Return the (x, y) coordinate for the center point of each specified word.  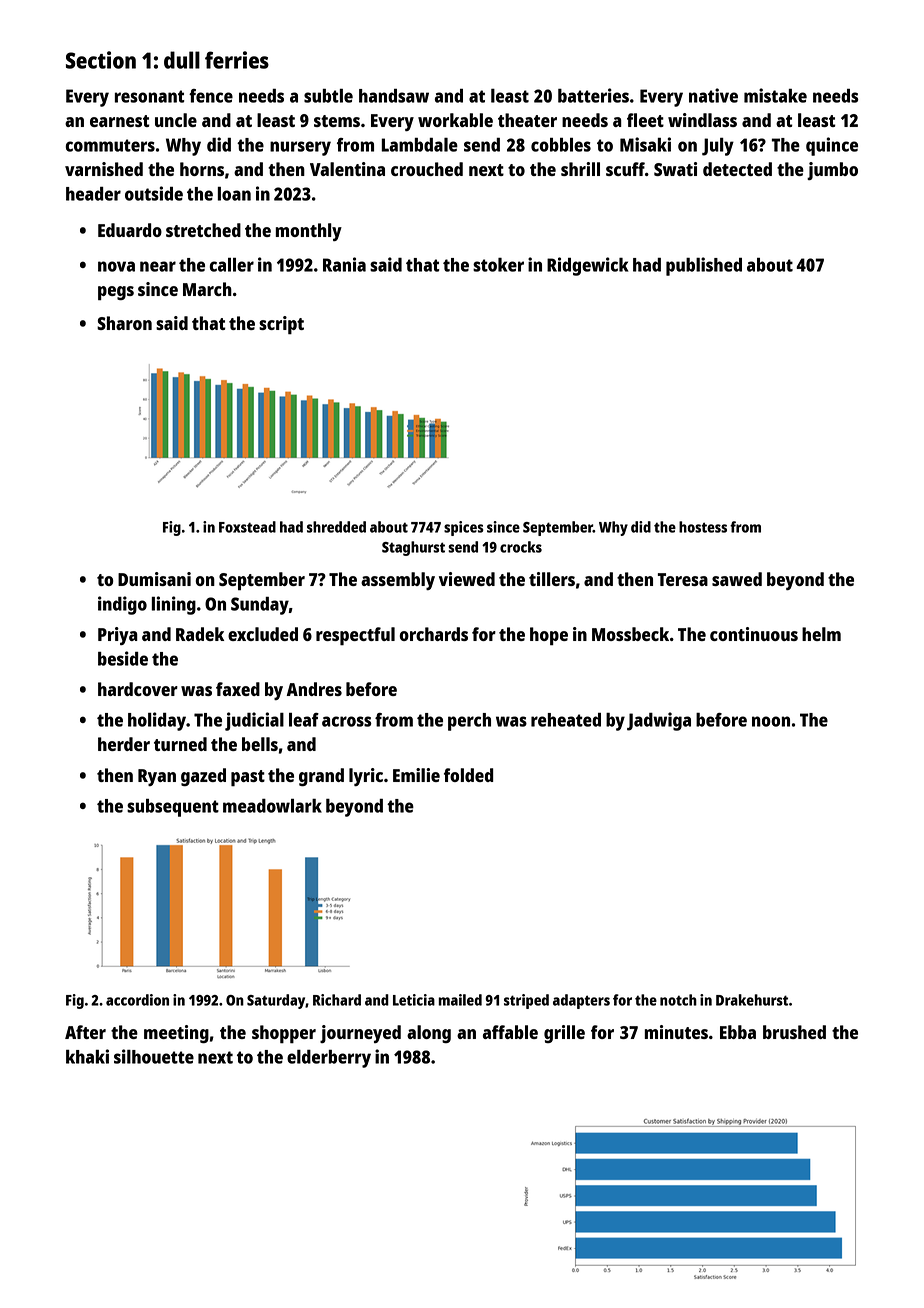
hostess (703, 527)
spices (464, 528)
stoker (498, 265)
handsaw (394, 96)
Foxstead (247, 527)
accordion (137, 1000)
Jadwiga (659, 721)
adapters (581, 1001)
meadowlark (272, 806)
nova (116, 266)
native (713, 95)
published (704, 266)
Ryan (157, 777)
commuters (110, 145)
